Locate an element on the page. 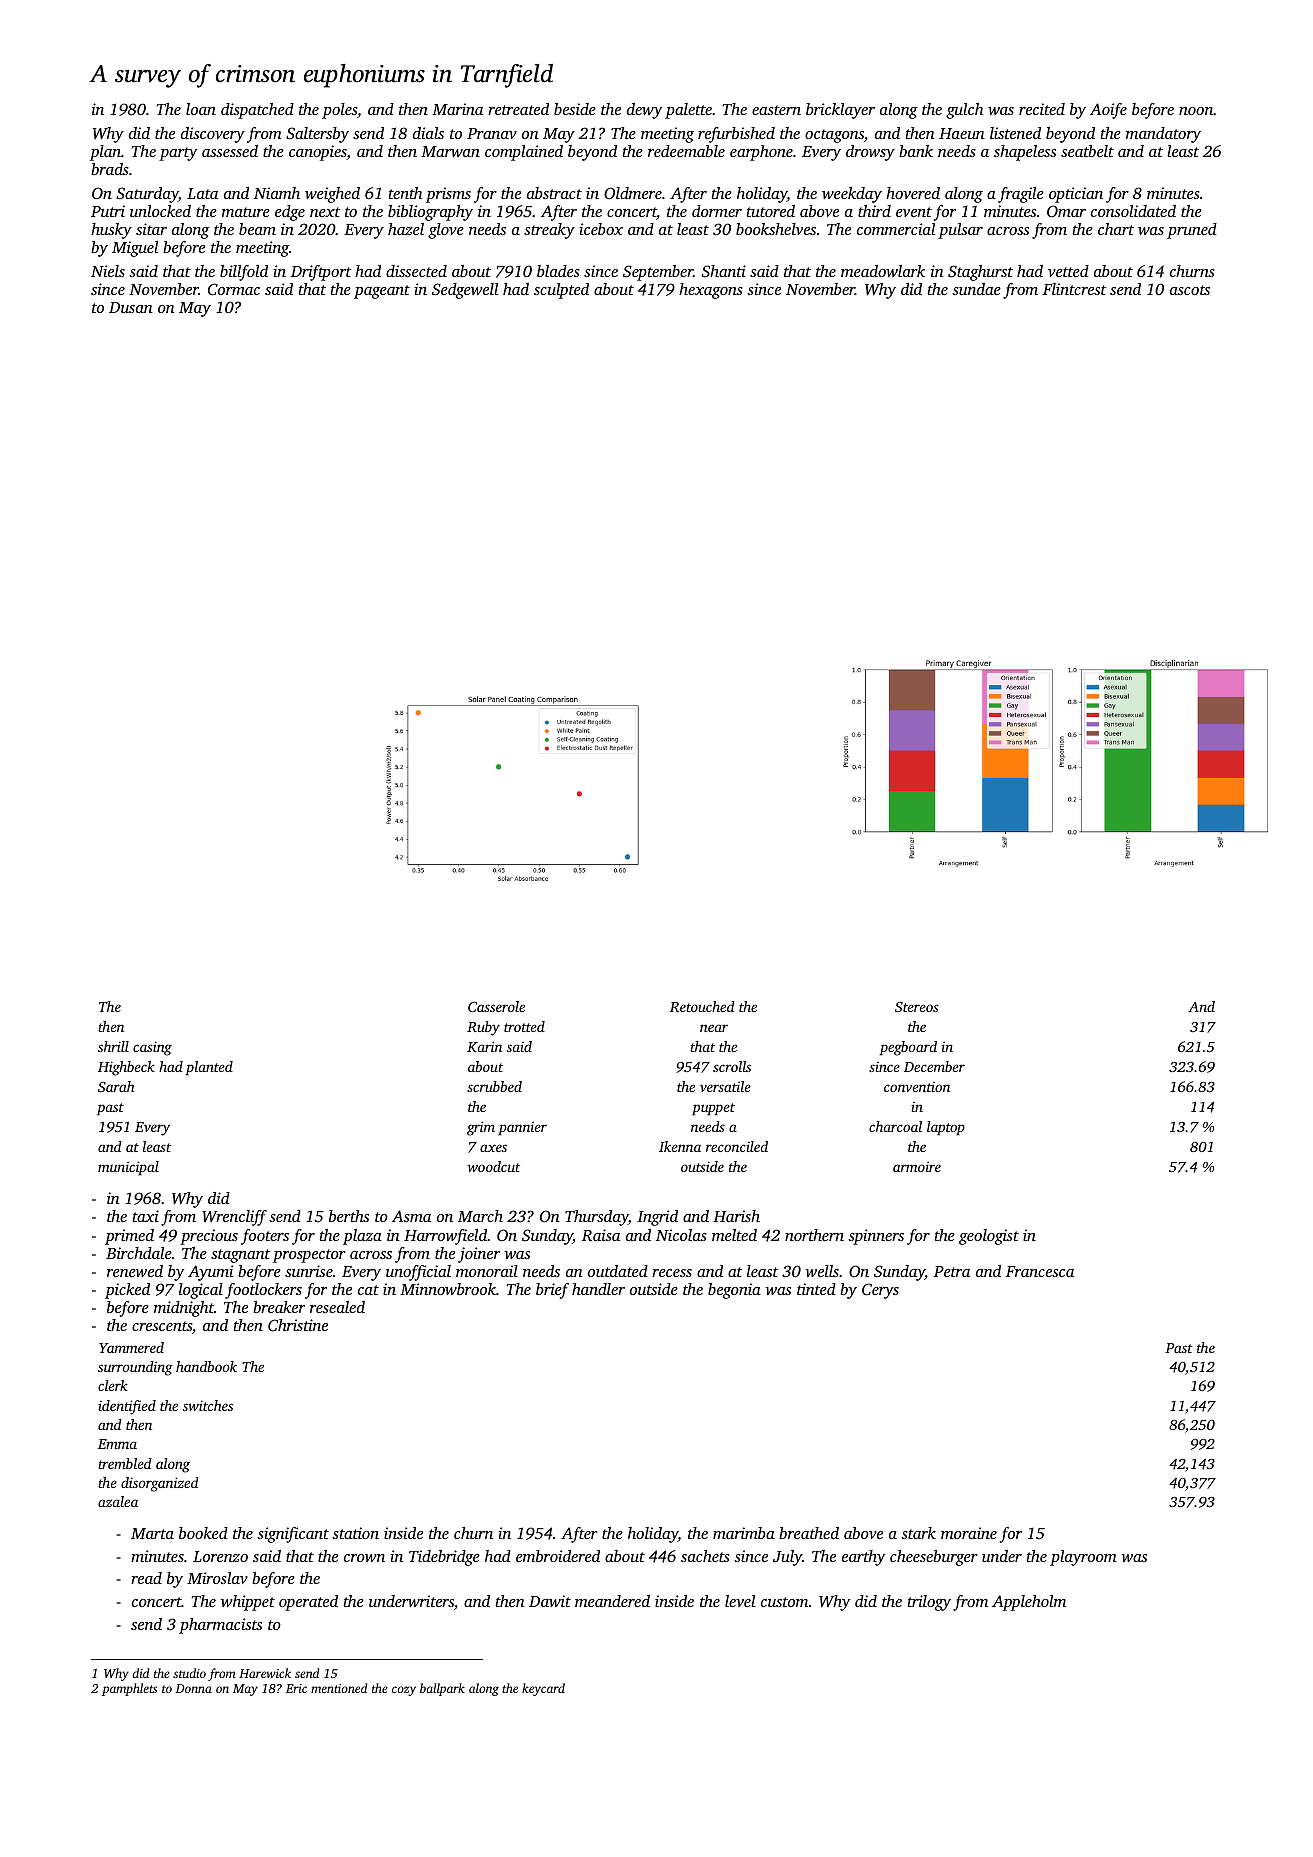 Image resolution: width=1313 pixels, height=1857 pixels. Appleholm is located at coordinates (1029, 1603).
